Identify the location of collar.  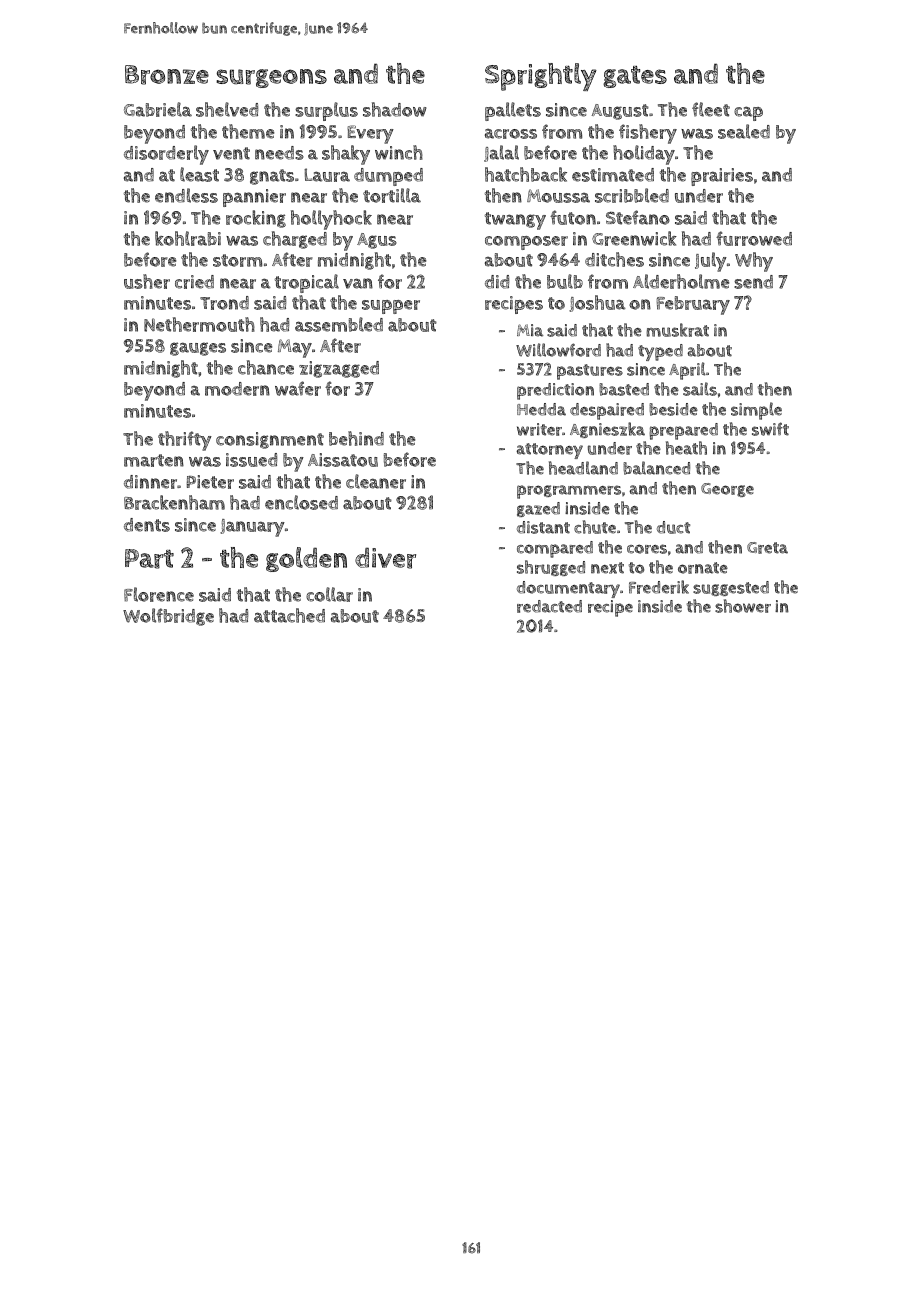
(329, 594).
